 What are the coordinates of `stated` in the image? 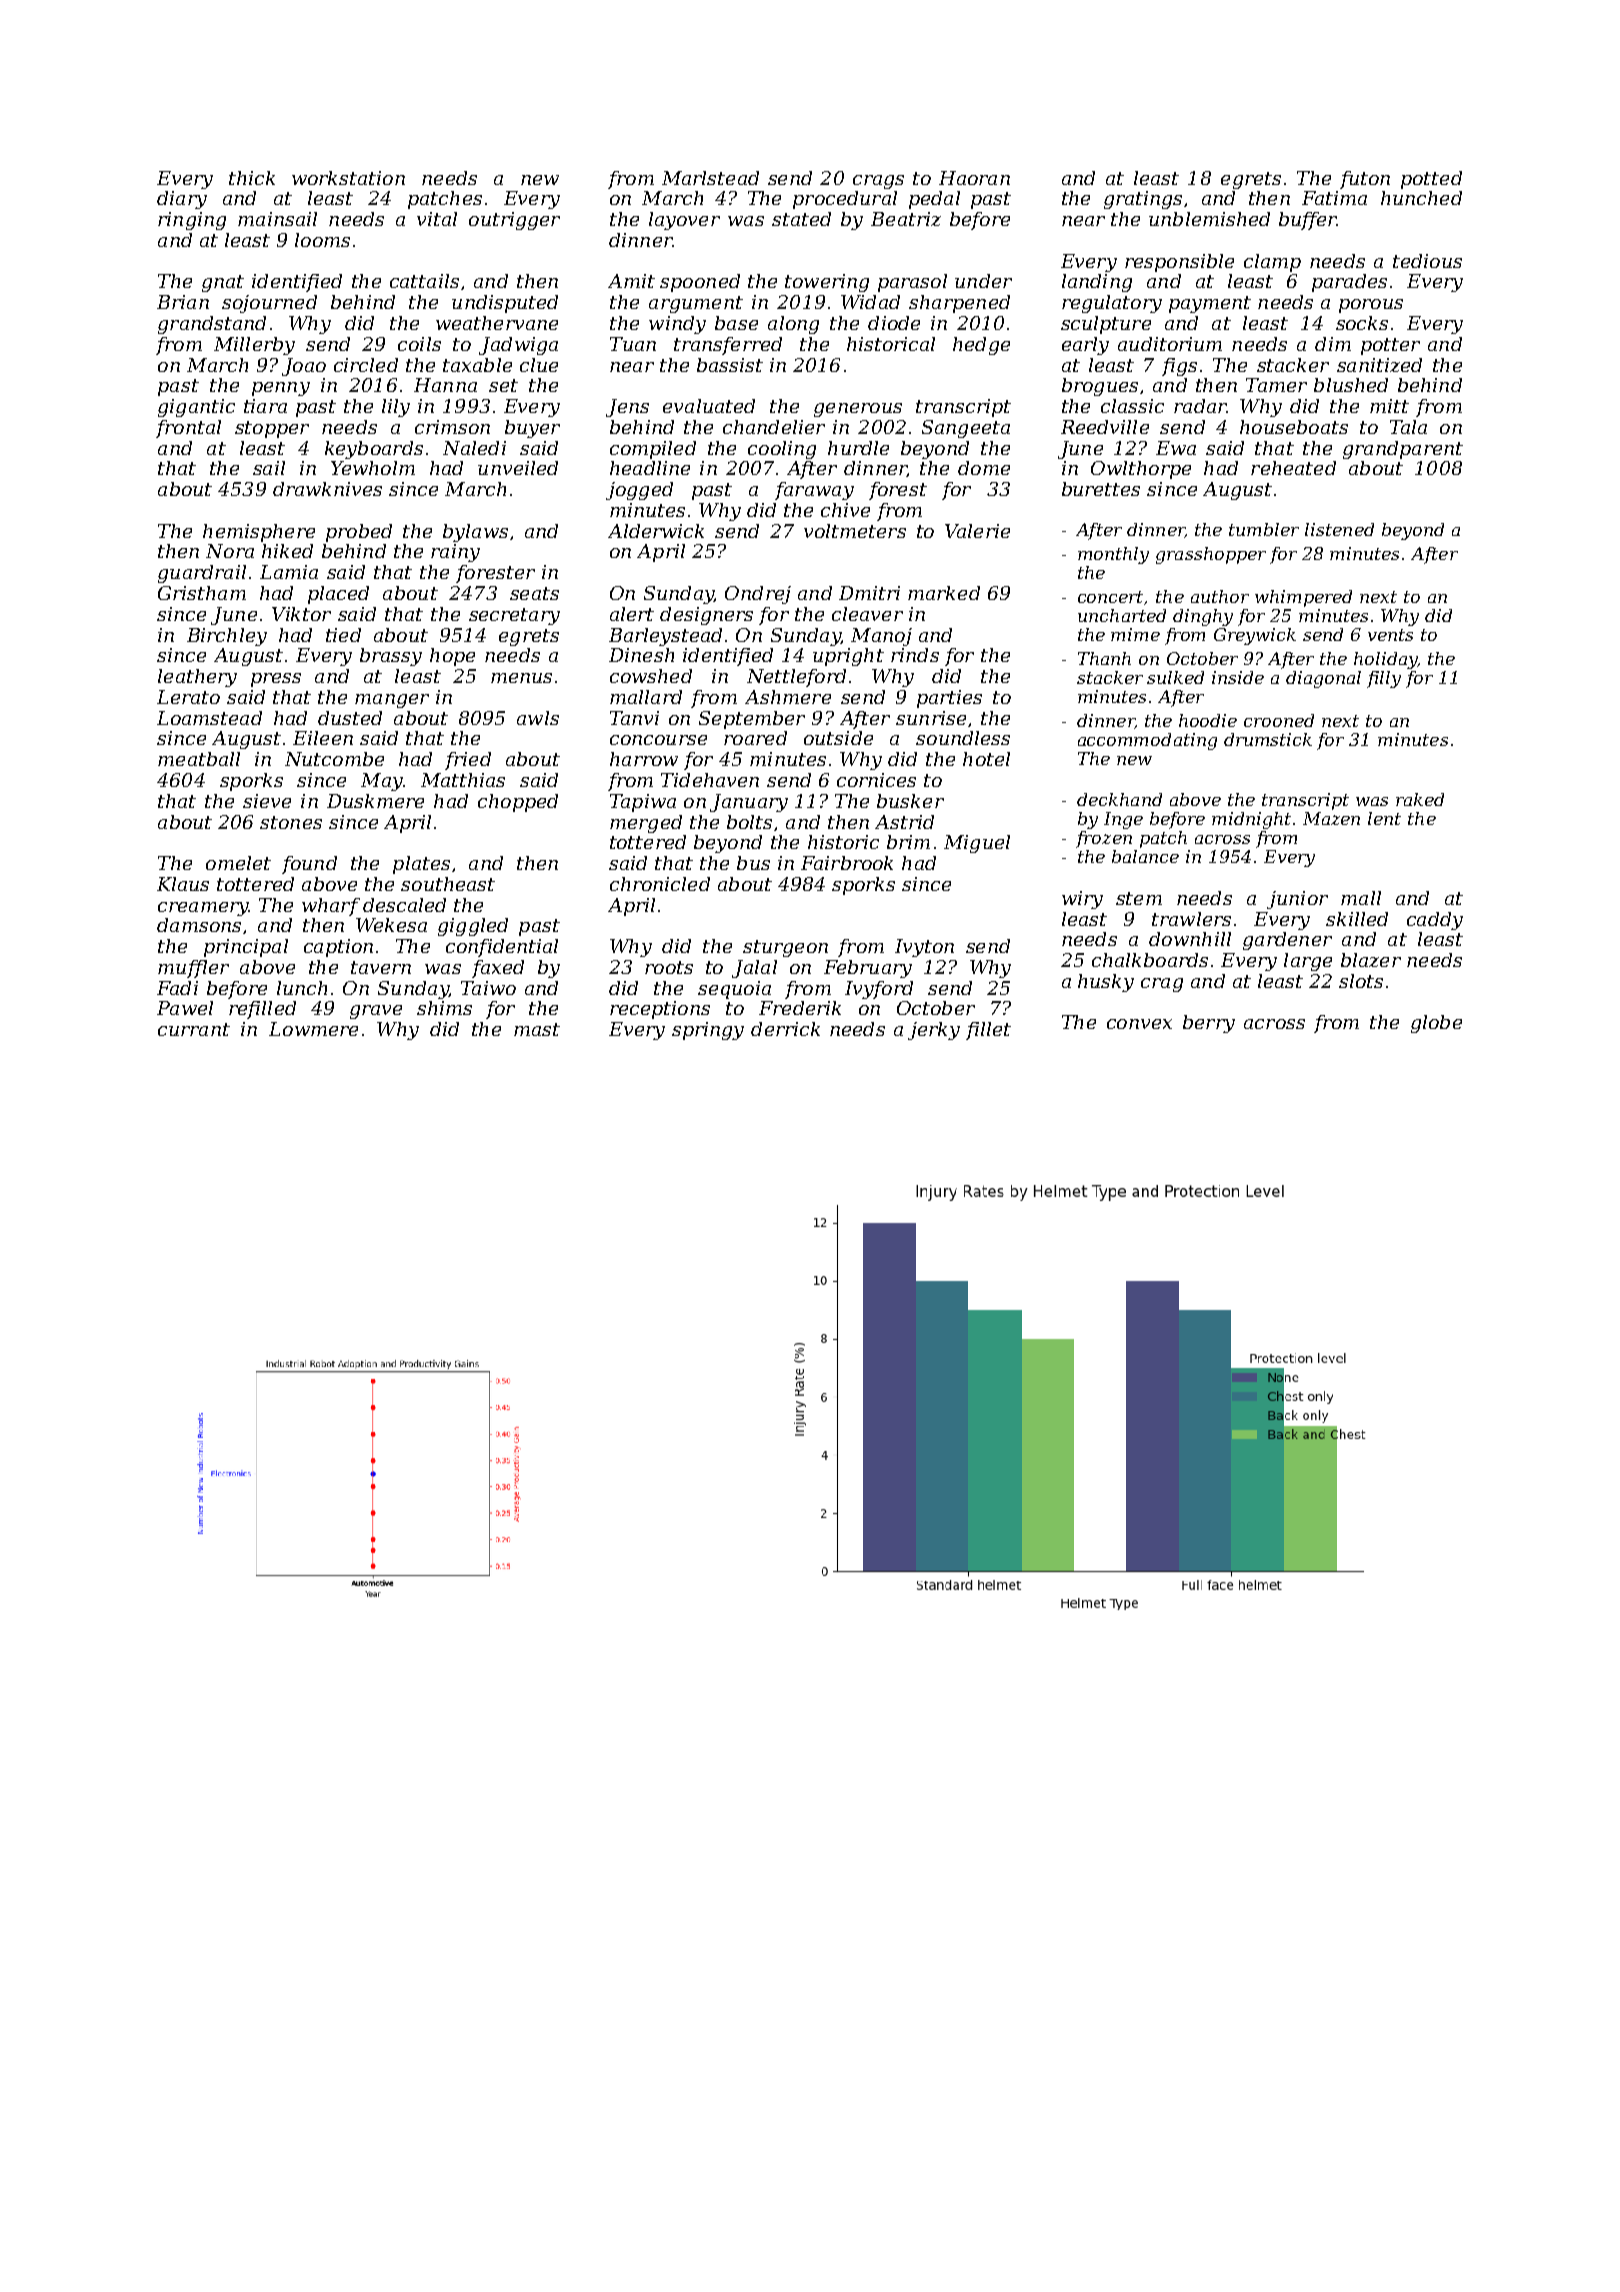 It's located at (801, 219).
